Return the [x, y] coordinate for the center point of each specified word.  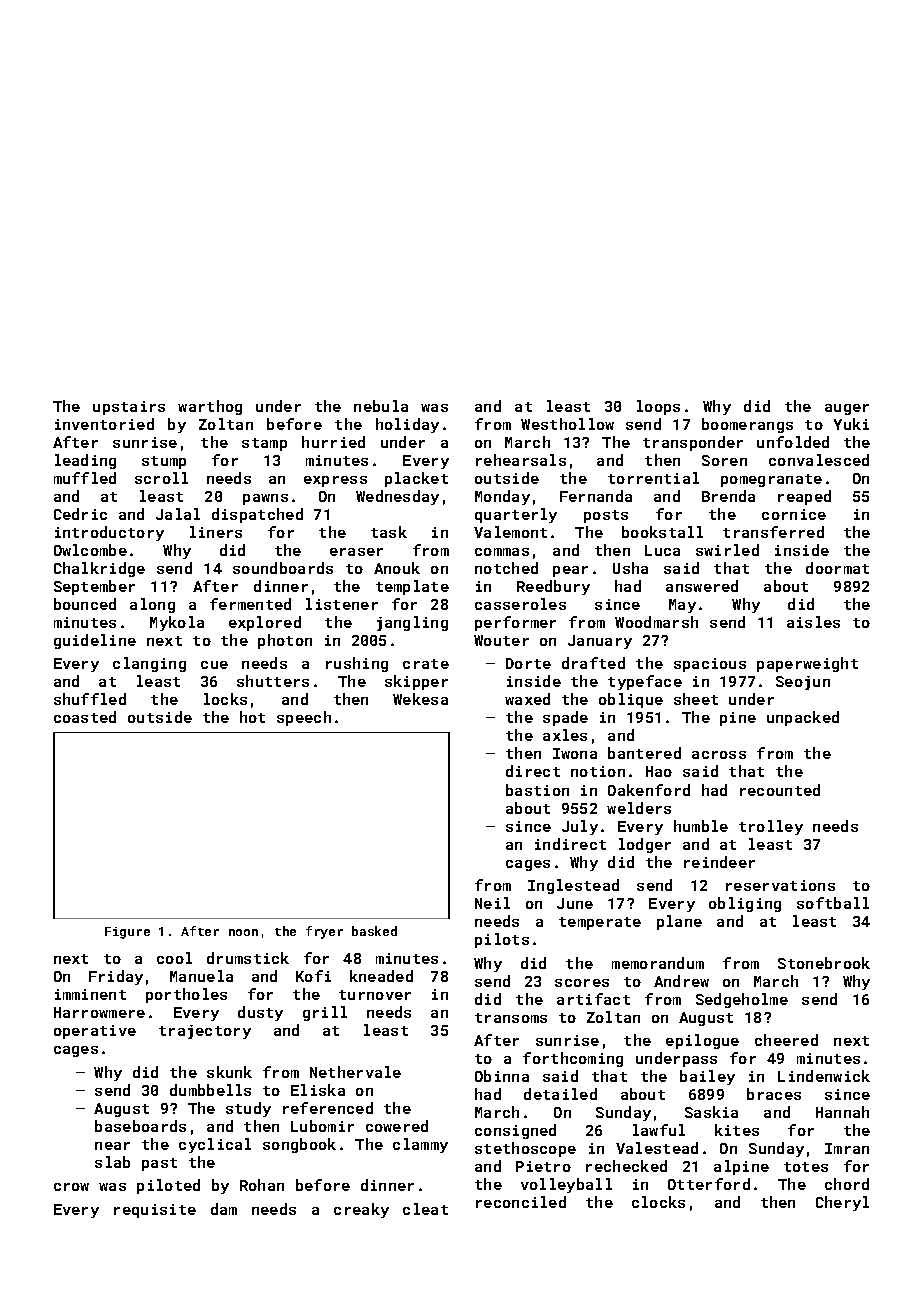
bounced [85, 604]
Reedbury [553, 587]
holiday [407, 425]
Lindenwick [824, 1076]
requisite [155, 1211]
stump [164, 462]
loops [658, 407]
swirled [727, 550]
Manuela [201, 976]
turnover [375, 995]
